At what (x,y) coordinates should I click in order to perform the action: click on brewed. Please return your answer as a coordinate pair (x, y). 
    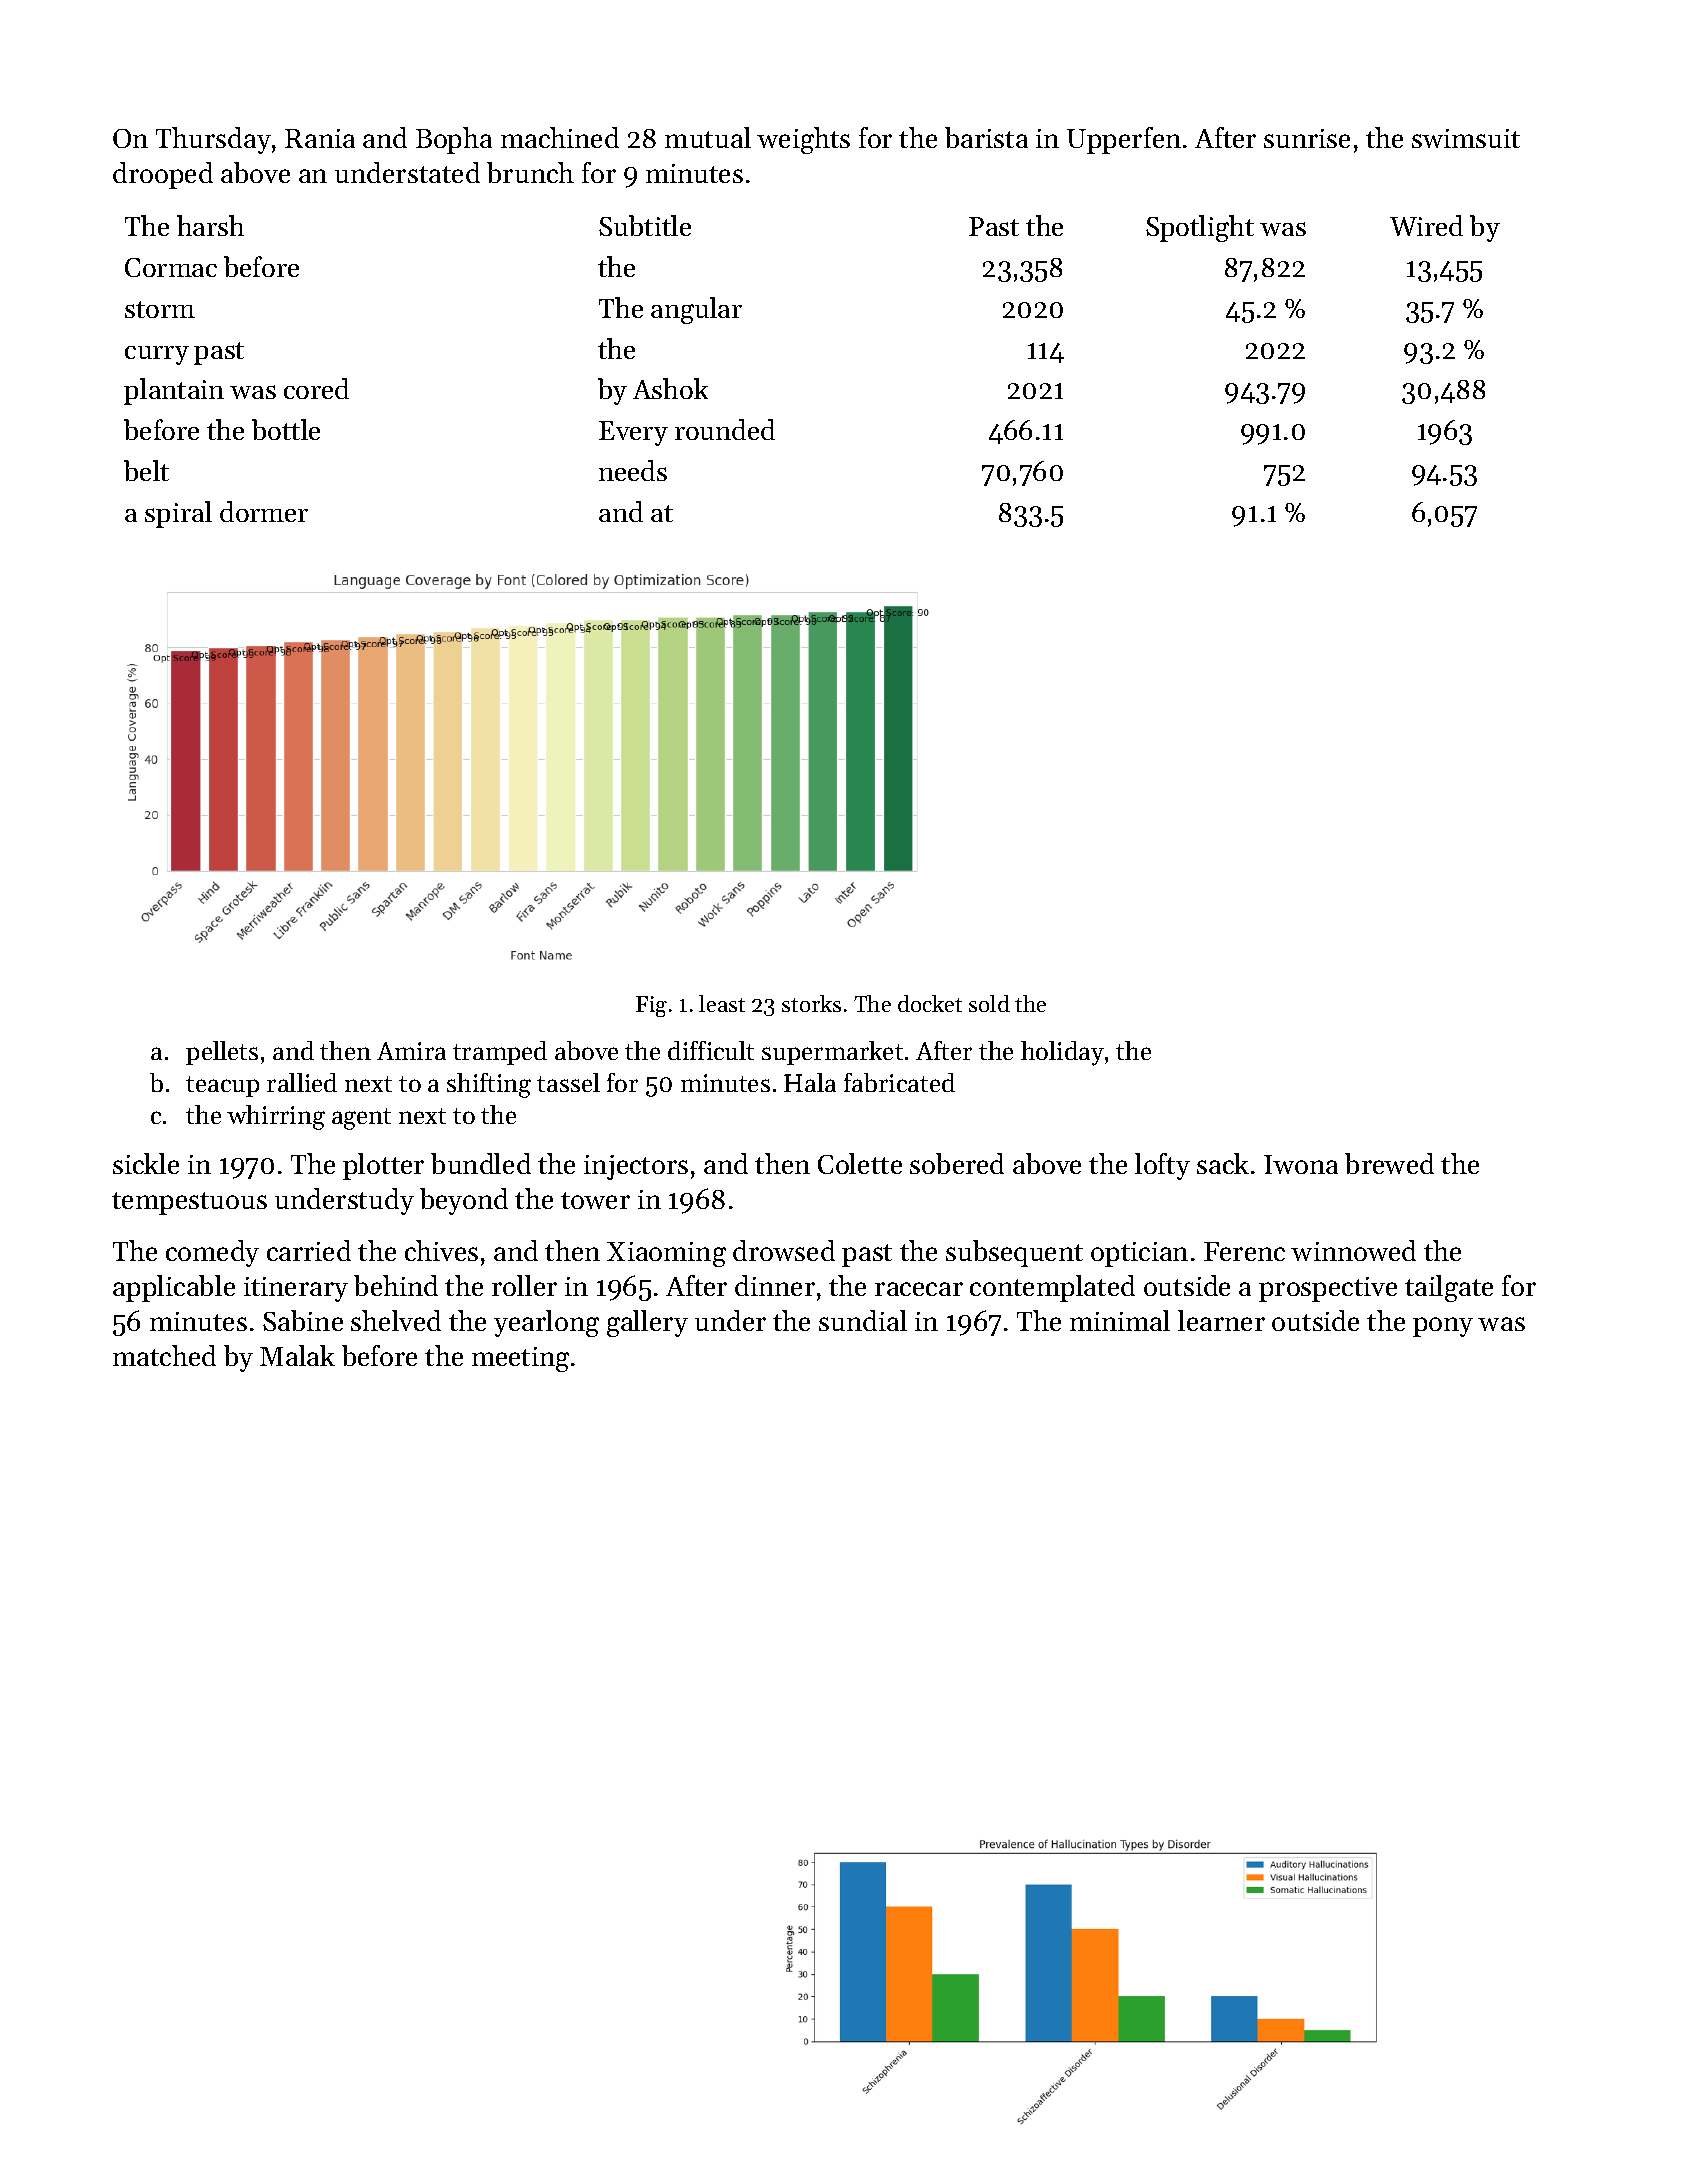
    Looking at the image, I should click on (1389, 1163).
